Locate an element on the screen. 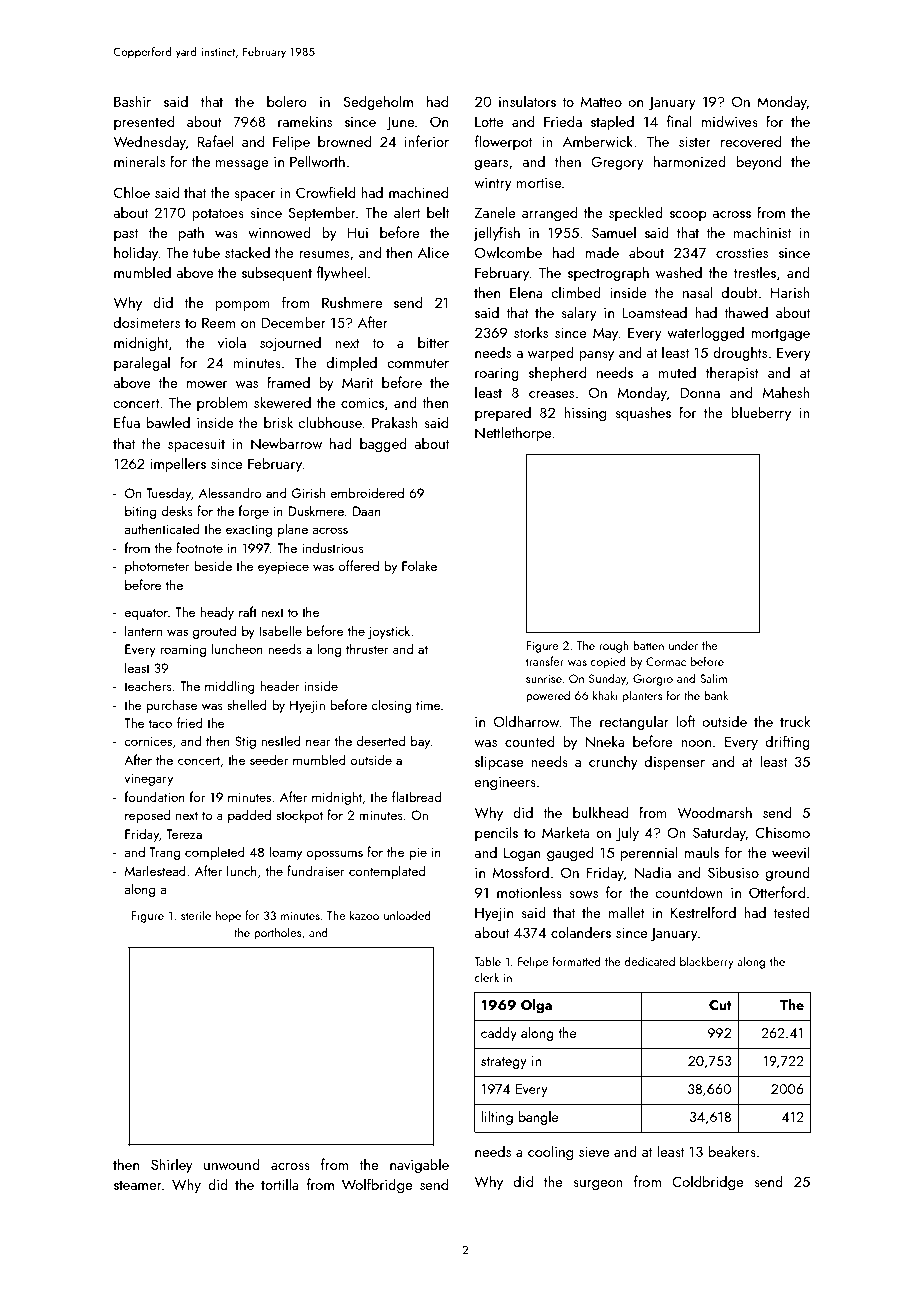 The height and width of the screenshot is (1308, 924). bagged is located at coordinates (383, 444).
